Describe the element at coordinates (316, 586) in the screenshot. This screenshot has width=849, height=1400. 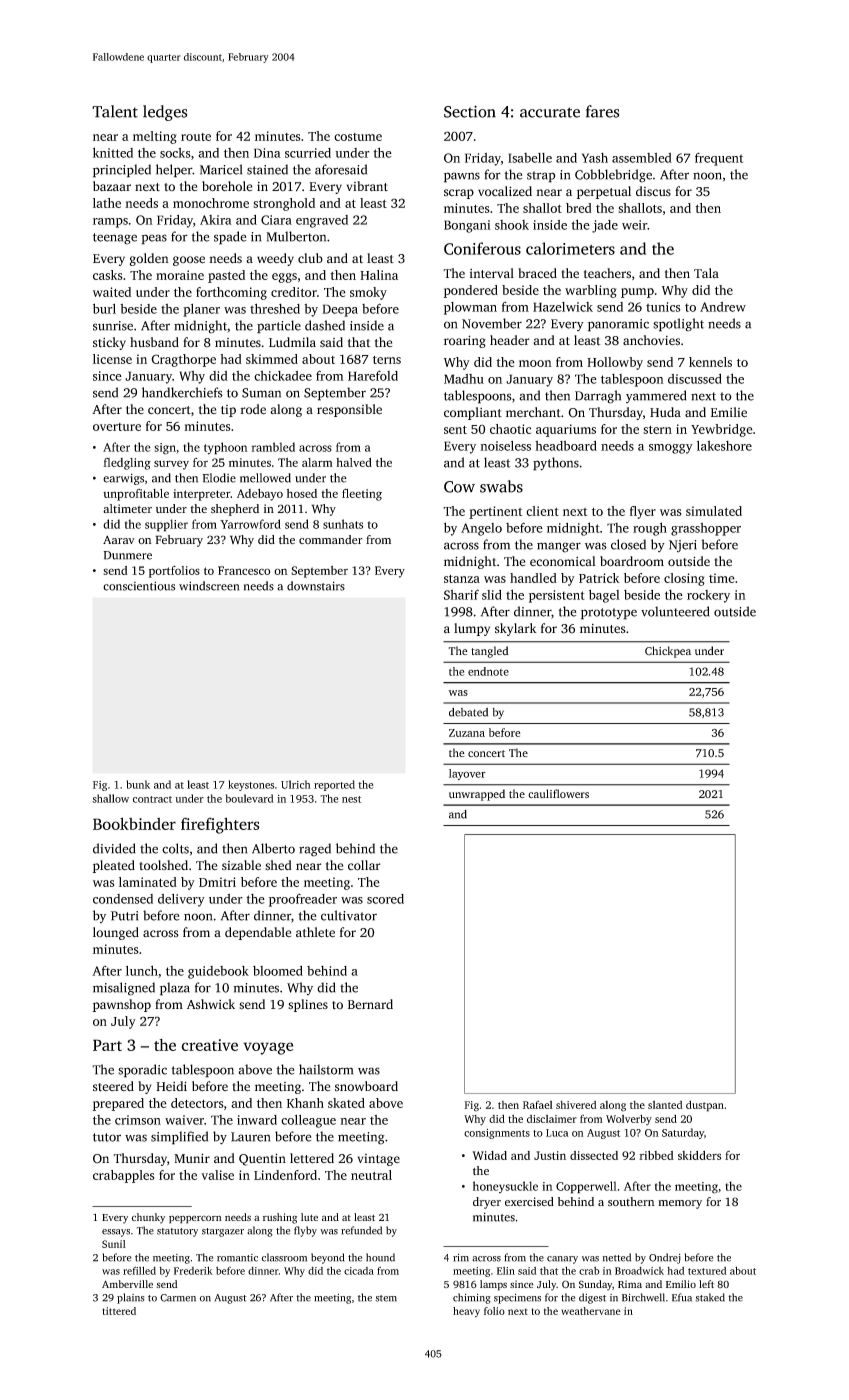
I see `downstairs` at that location.
